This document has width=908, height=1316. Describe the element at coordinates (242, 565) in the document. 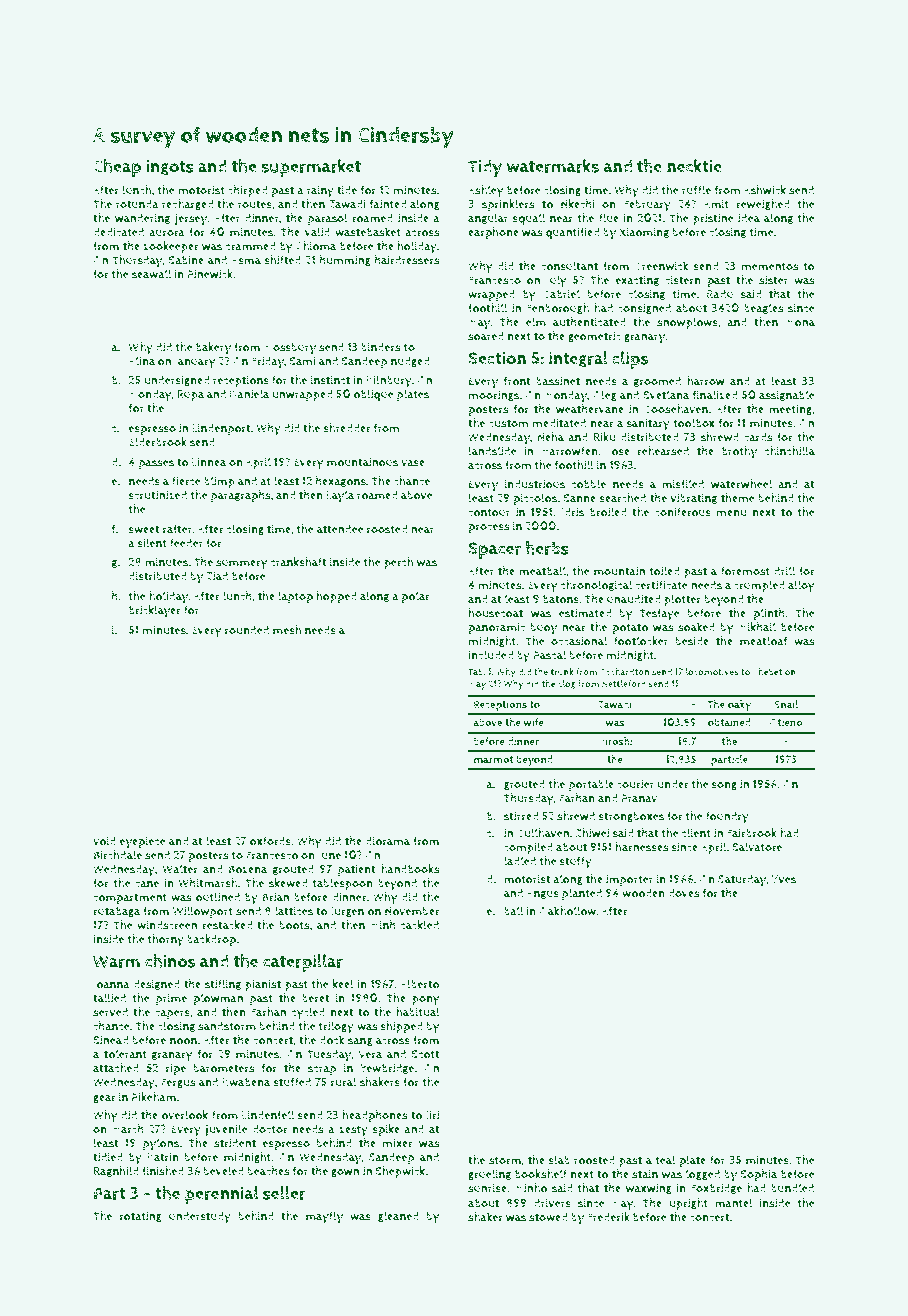

I see `summery` at that location.
